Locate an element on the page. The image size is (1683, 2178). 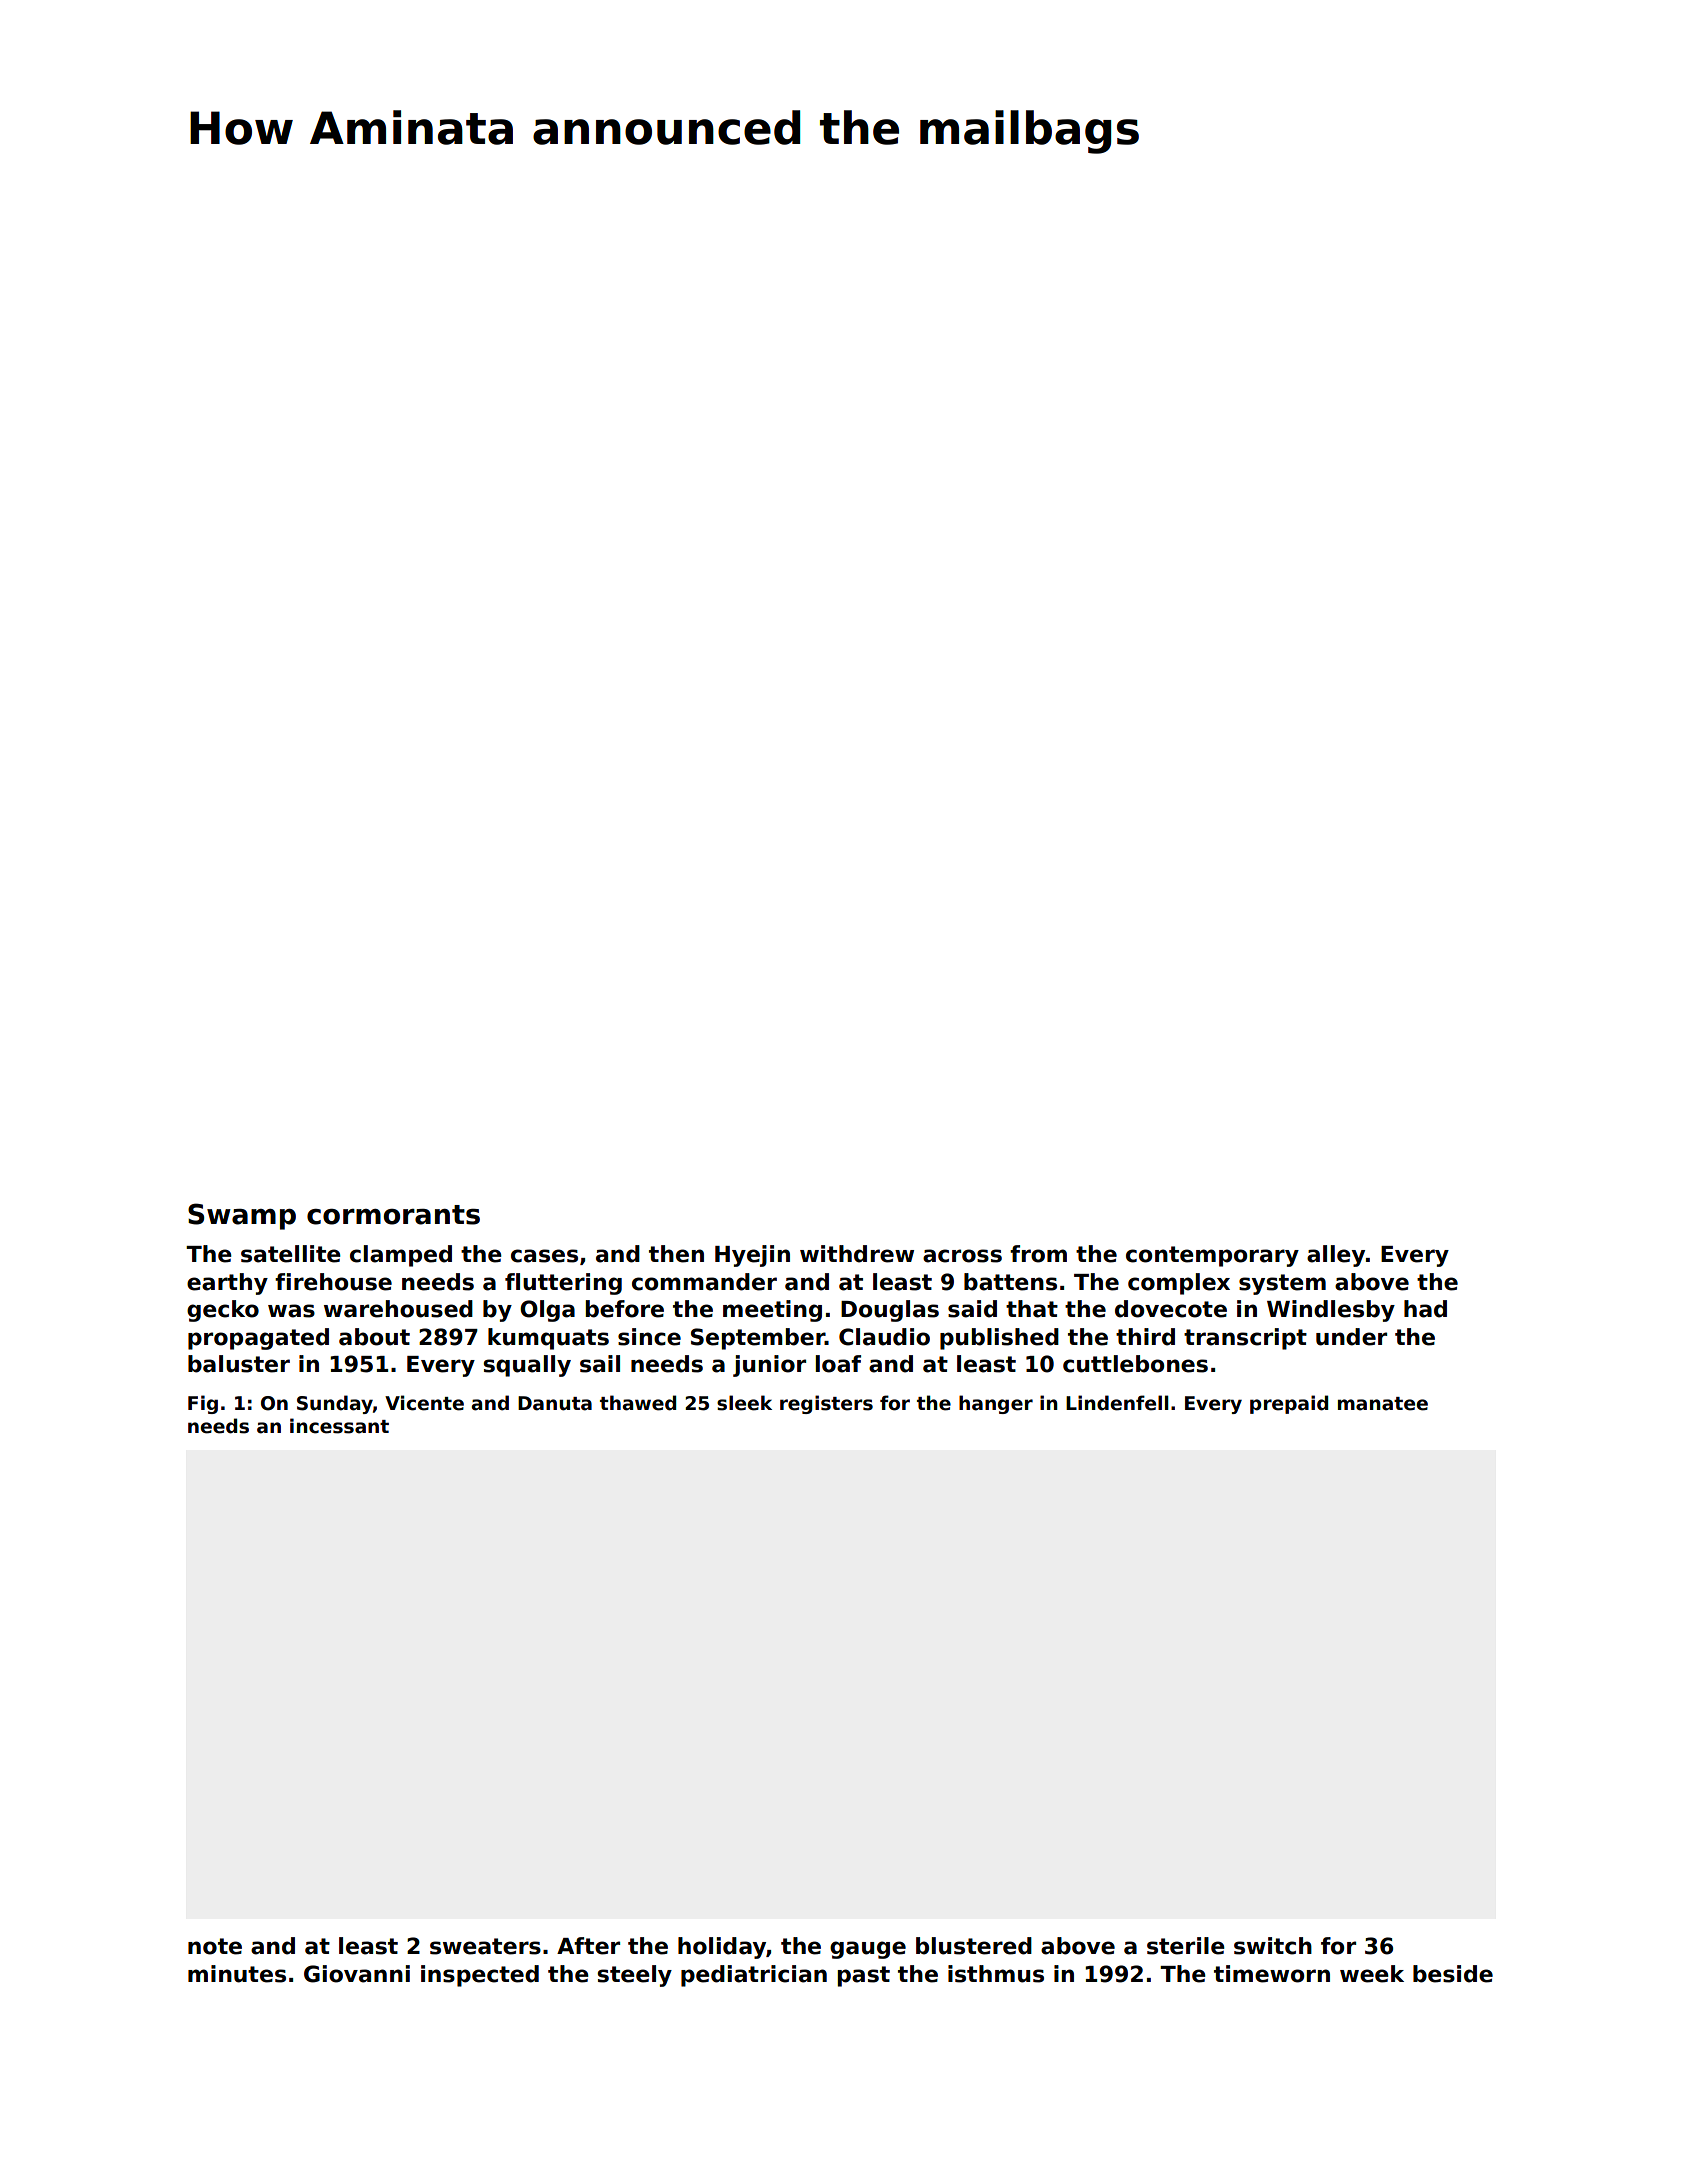
incessant is located at coordinates (339, 1426).
